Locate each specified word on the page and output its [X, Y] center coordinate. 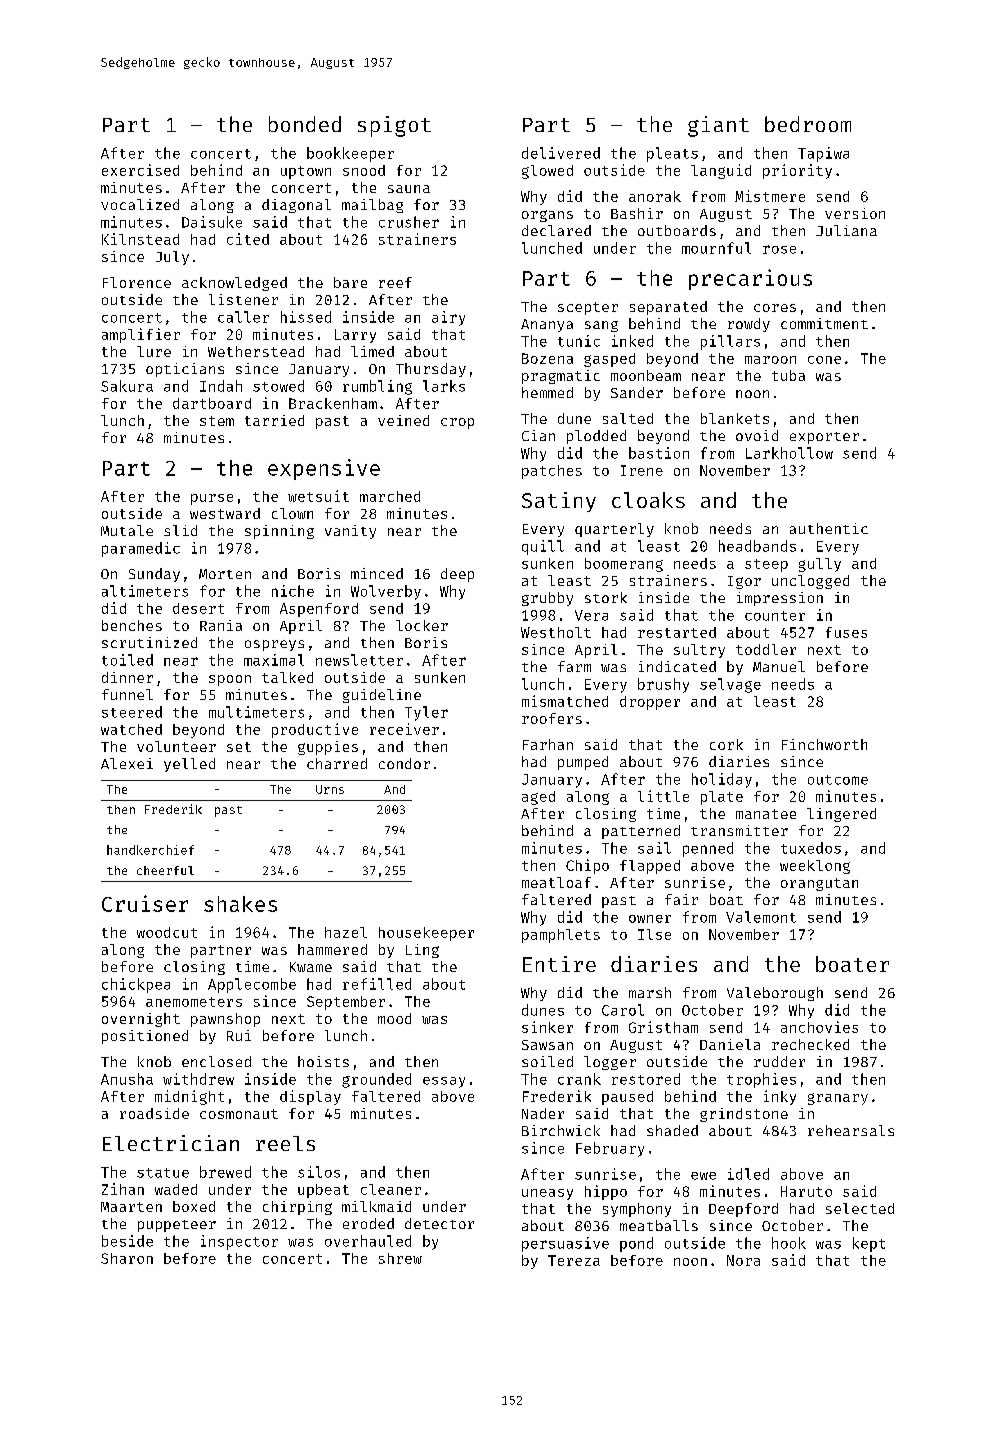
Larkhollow [789, 453]
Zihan [123, 1189]
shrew [400, 1258]
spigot [394, 126]
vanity [350, 532]
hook [789, 1243]
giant [718, 126]
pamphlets [561, 936]
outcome [838, 780]
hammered [332, 949]
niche [293, 591]
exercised [140, 170]
